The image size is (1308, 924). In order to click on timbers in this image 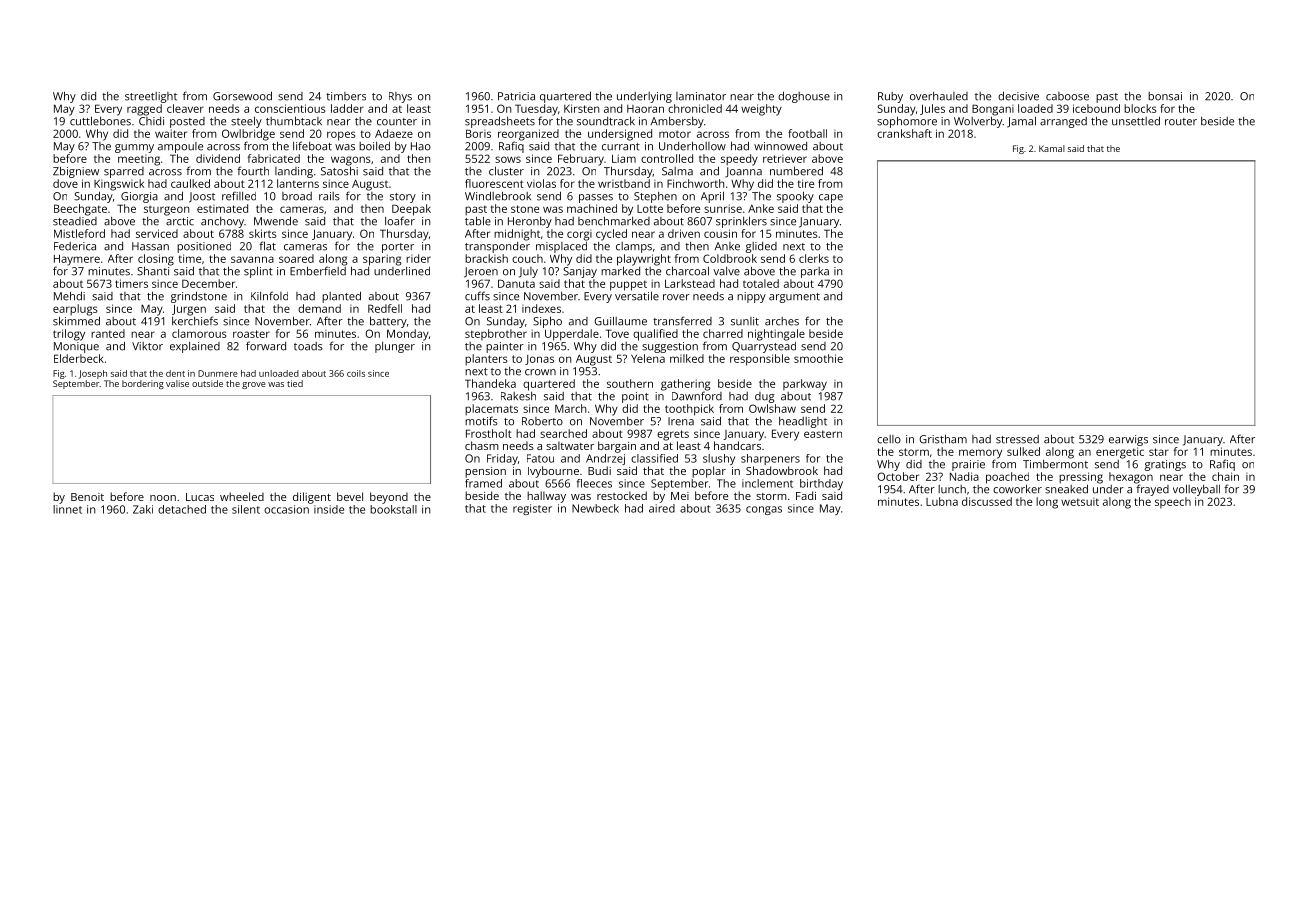, I will do `click(346, 96)`.
